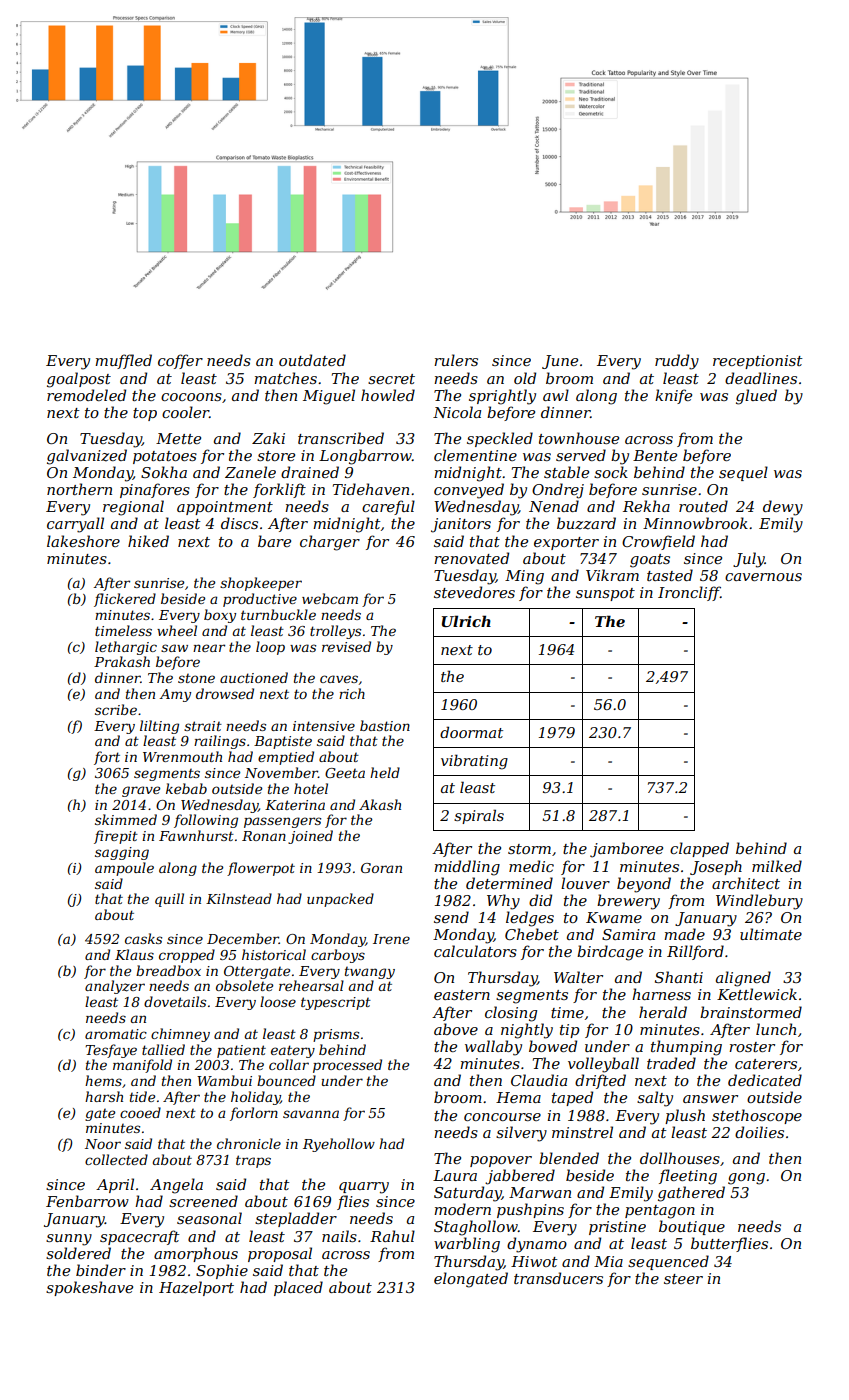  I want to click on outdated, so click(312, 360).
